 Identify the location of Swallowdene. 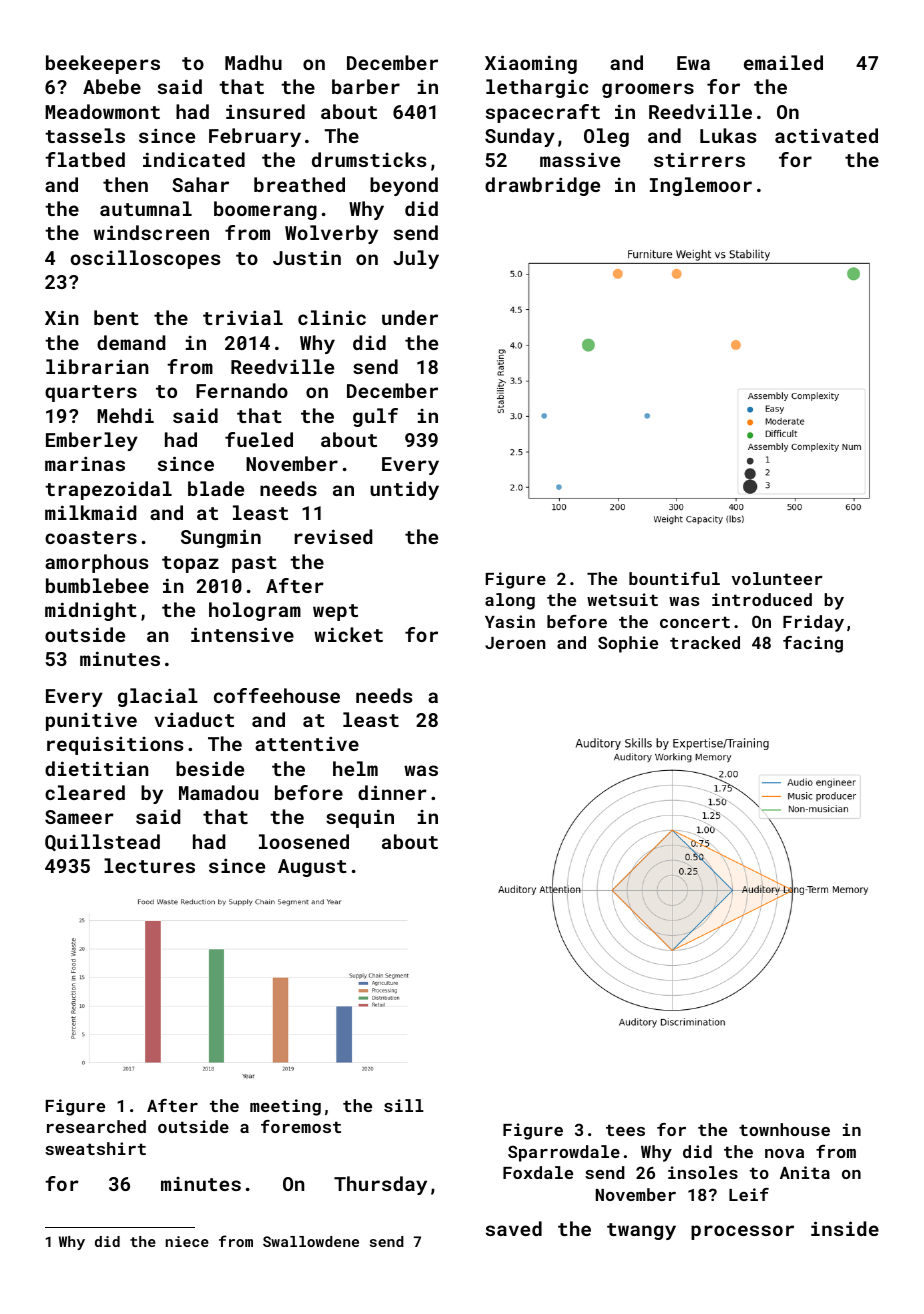
(311, 1241).
